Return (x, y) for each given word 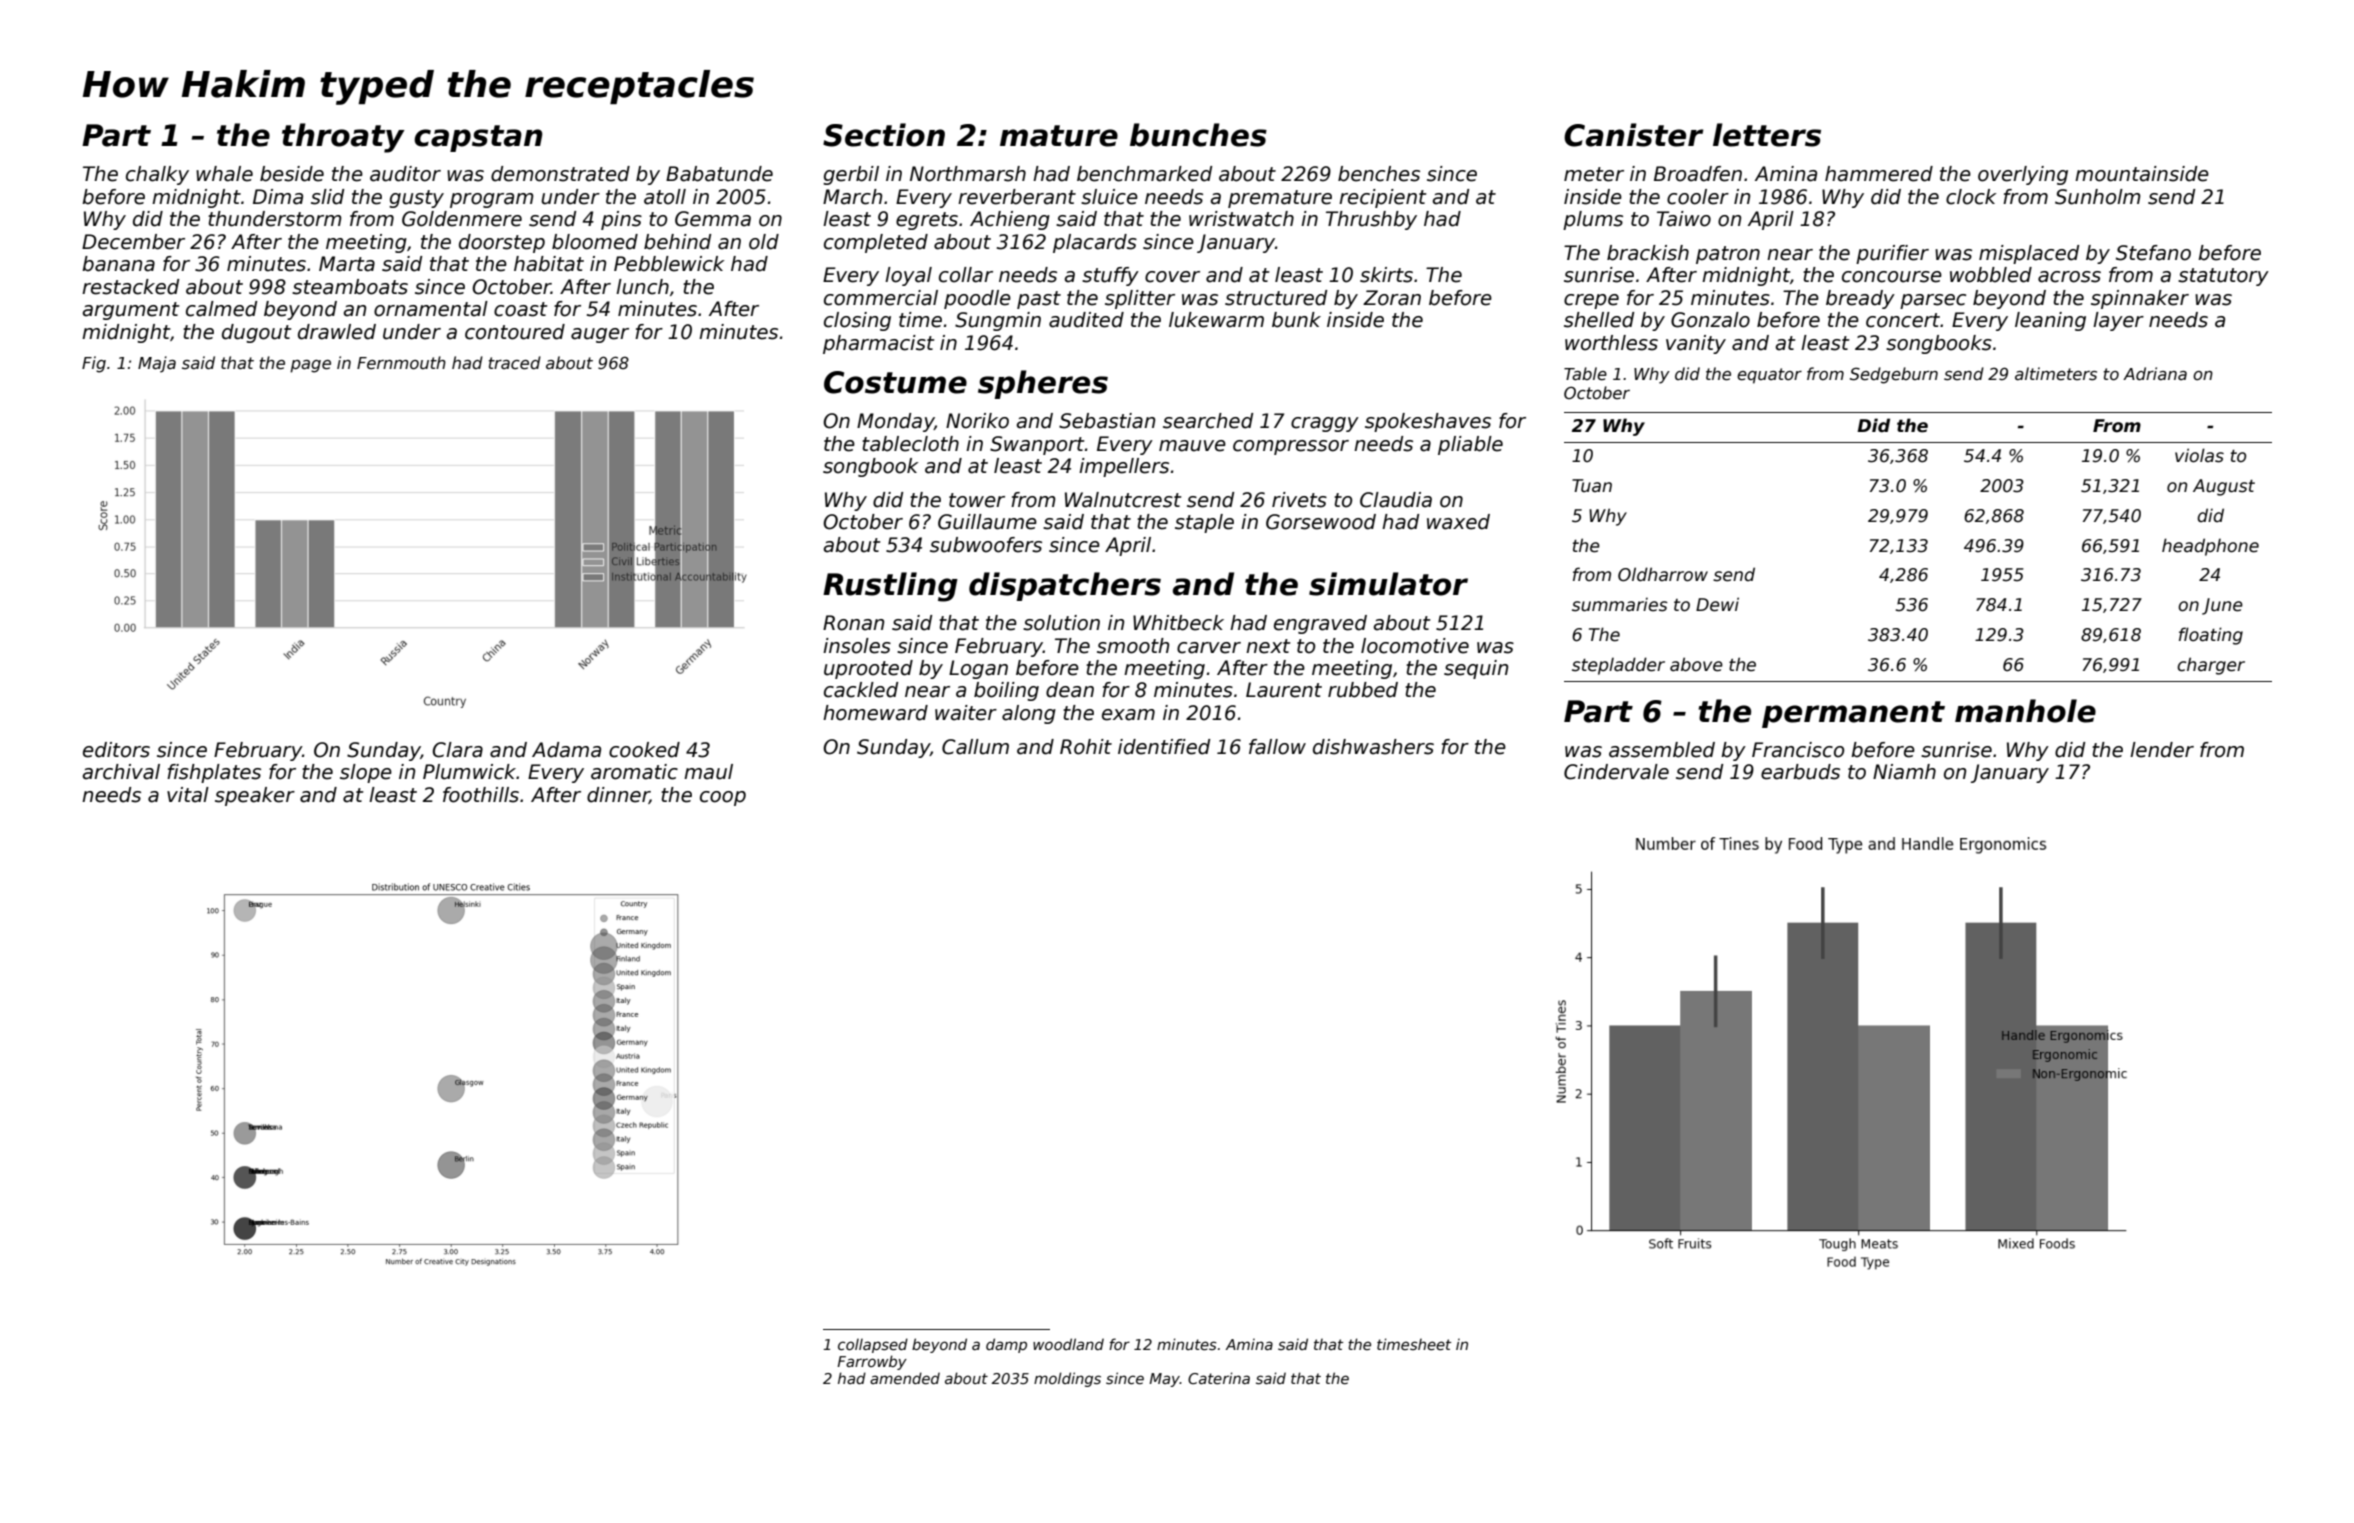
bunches (1198, 135)
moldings (1067, 1379)
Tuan (1592, 486)
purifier (1892, 254)
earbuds (1800, 772)
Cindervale (1616, 772)
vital (188, 795)
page (310, 366)
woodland (1068, 1344)
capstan (478, 138)
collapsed (873, 1345)
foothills (481, 795)
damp (1006, 1345)
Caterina (1219, 1378)
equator (1769, 376)
